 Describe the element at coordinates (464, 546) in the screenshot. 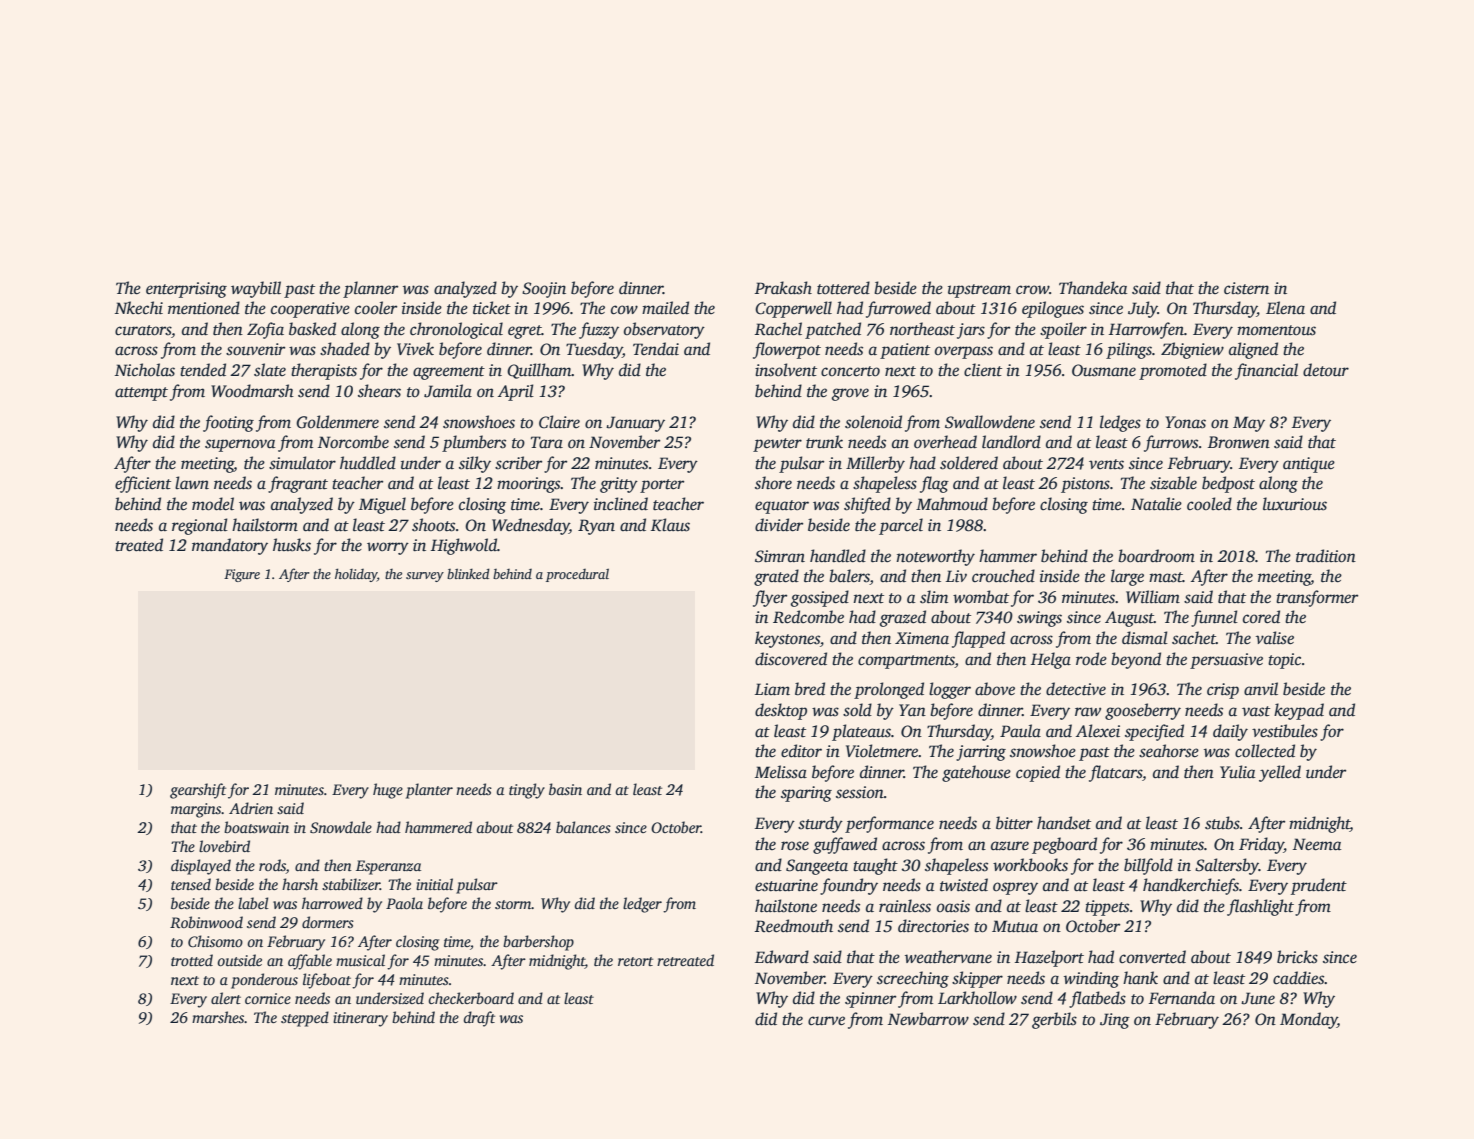

I see `Highwold` at that location.
